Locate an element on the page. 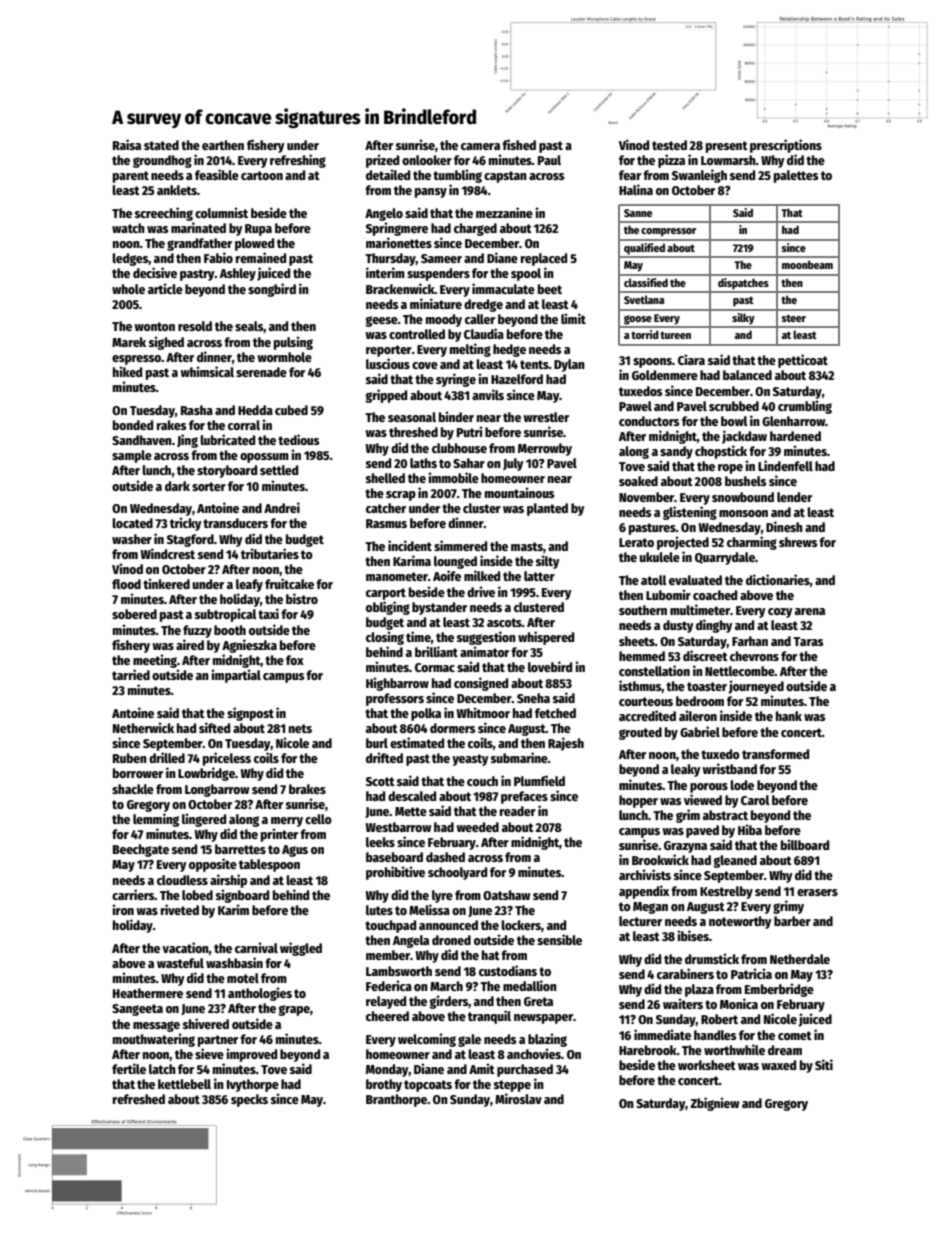 The image size is (952, 1233). parent is located at coordinates (131, 177).
